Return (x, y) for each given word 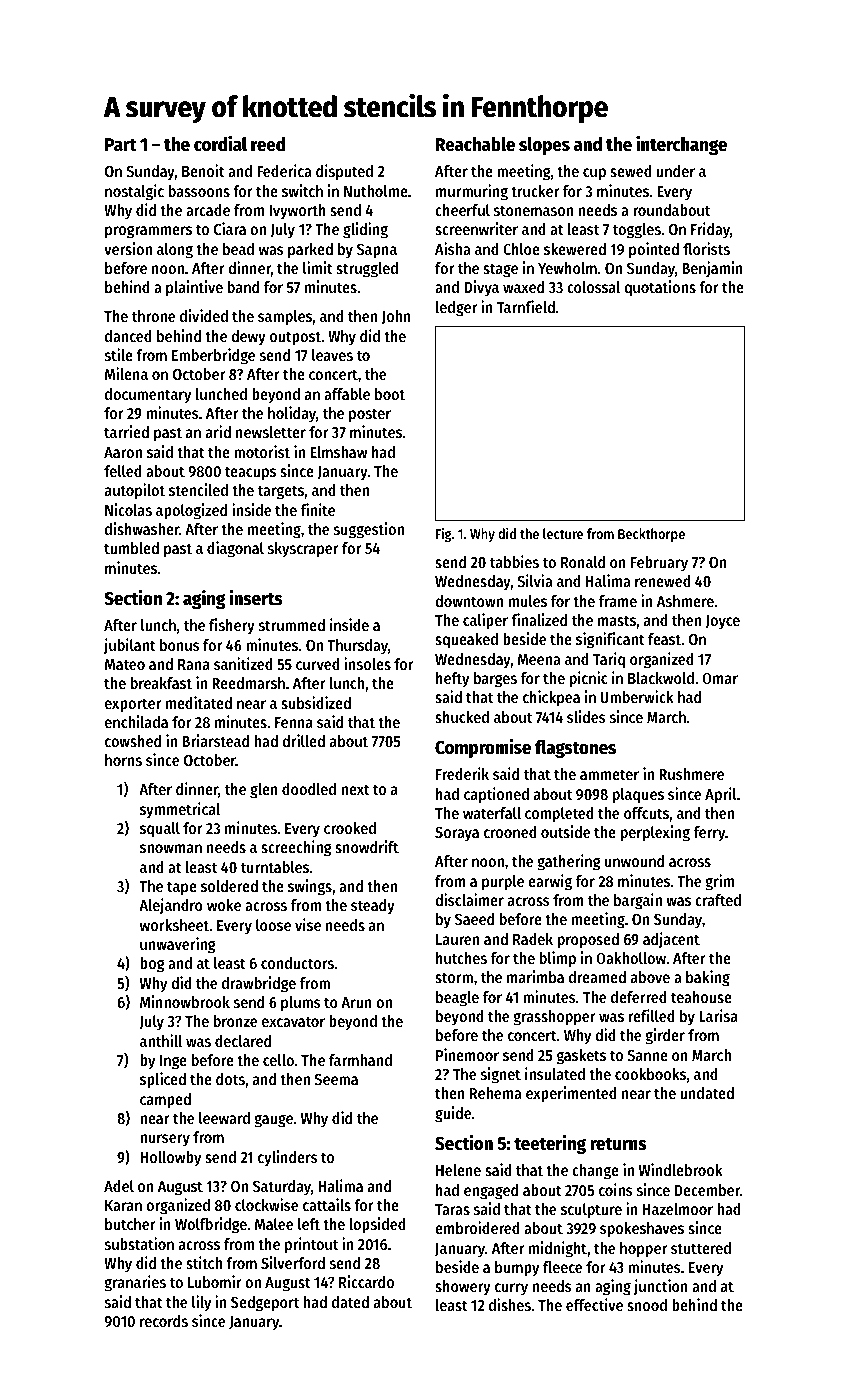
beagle (457, 999)
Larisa (718, 1015)
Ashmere (685, 601)
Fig (444, 535)
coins (616, 1189)
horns (123, 760)
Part (121, 145)
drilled (303, 740)
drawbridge (259, 984)
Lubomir (215, 1281)
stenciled (198, 489)
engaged (491, 1192)
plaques (638, 796)
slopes (544, 146)
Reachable (475, 144)
